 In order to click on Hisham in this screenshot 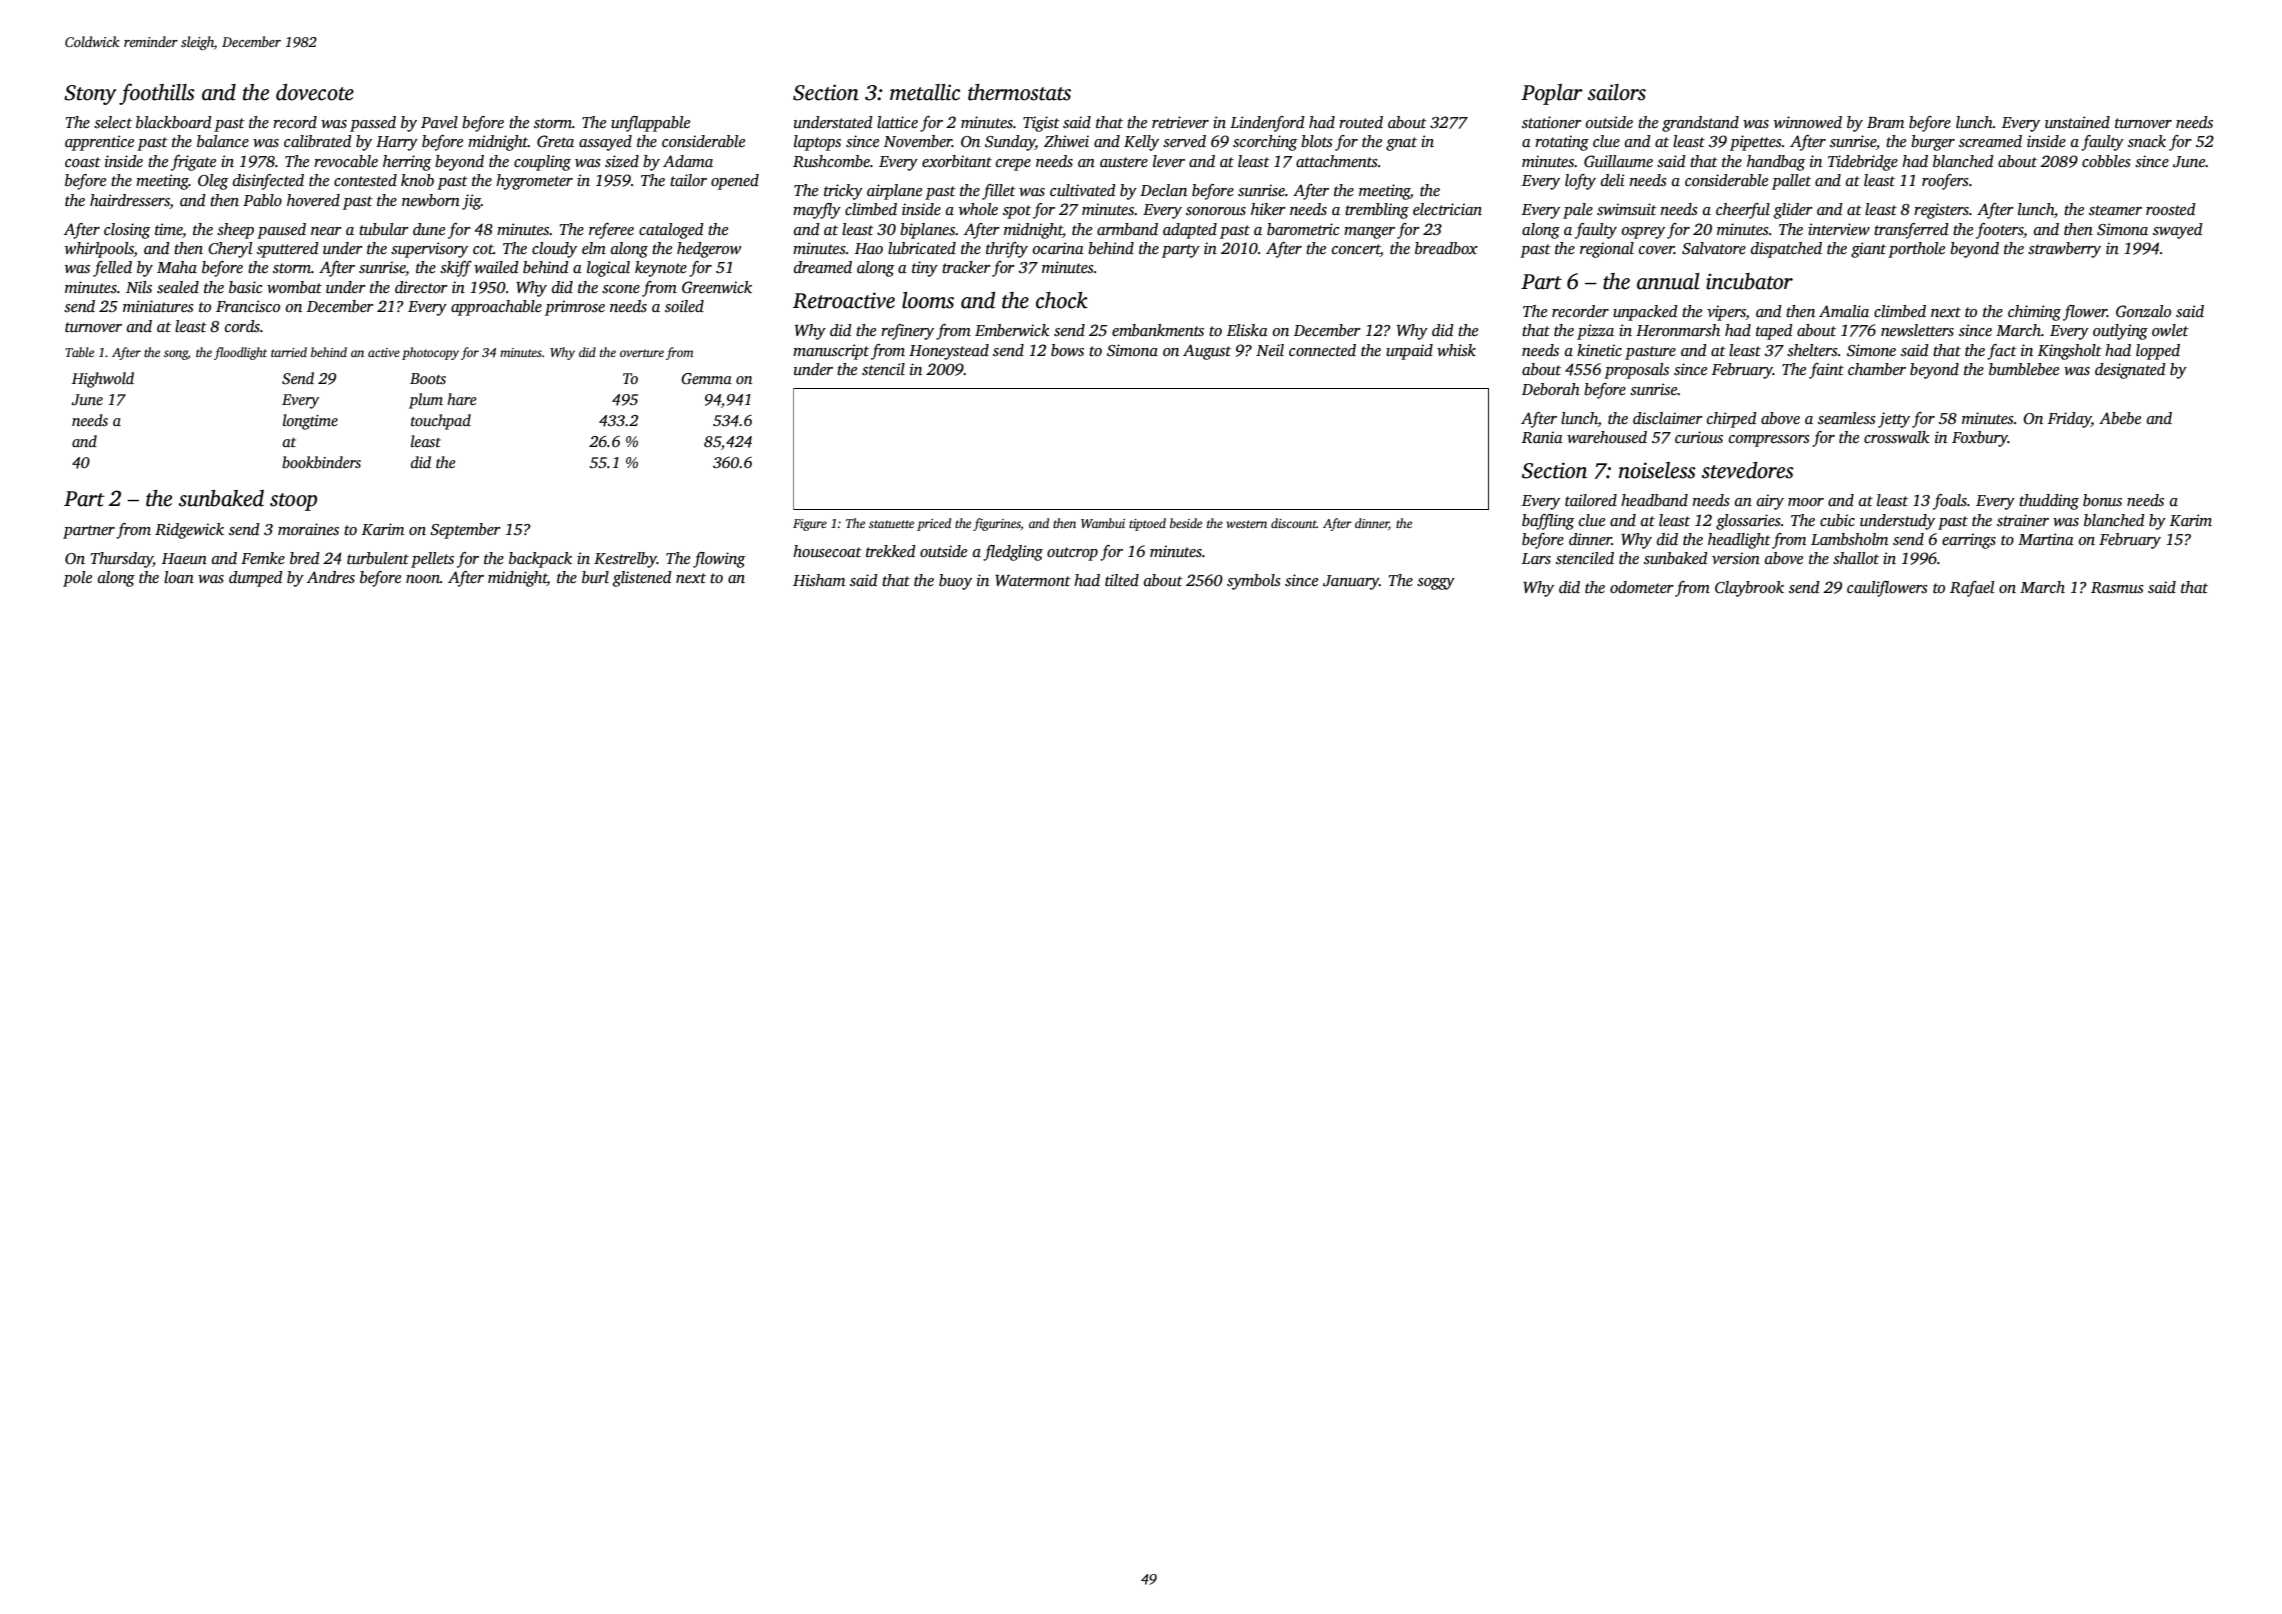, I will do `click(819, 580)`.
